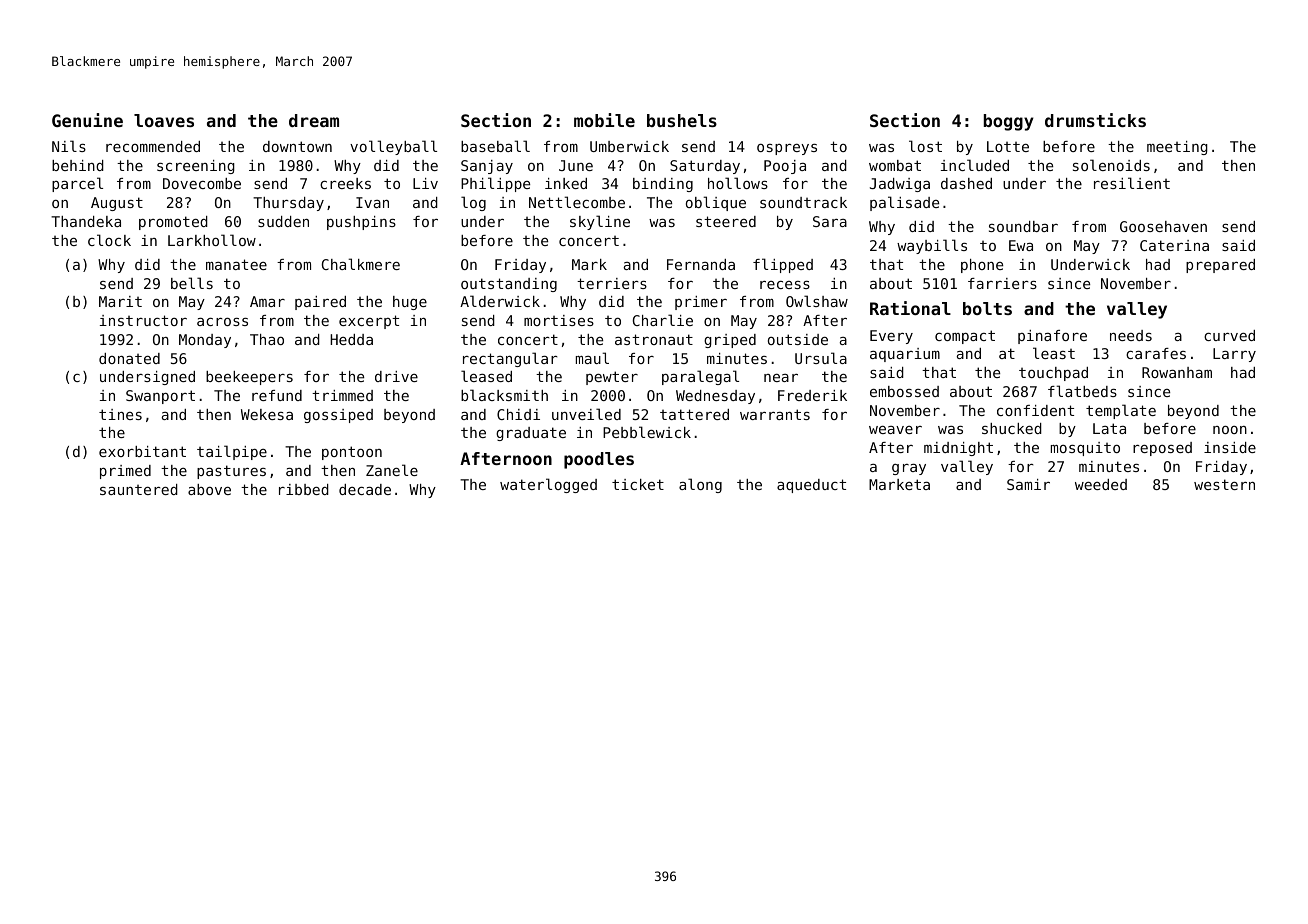 The width and height of the screenshot is (1308, 924). I want to click on farriers, so click(1002, 283).
